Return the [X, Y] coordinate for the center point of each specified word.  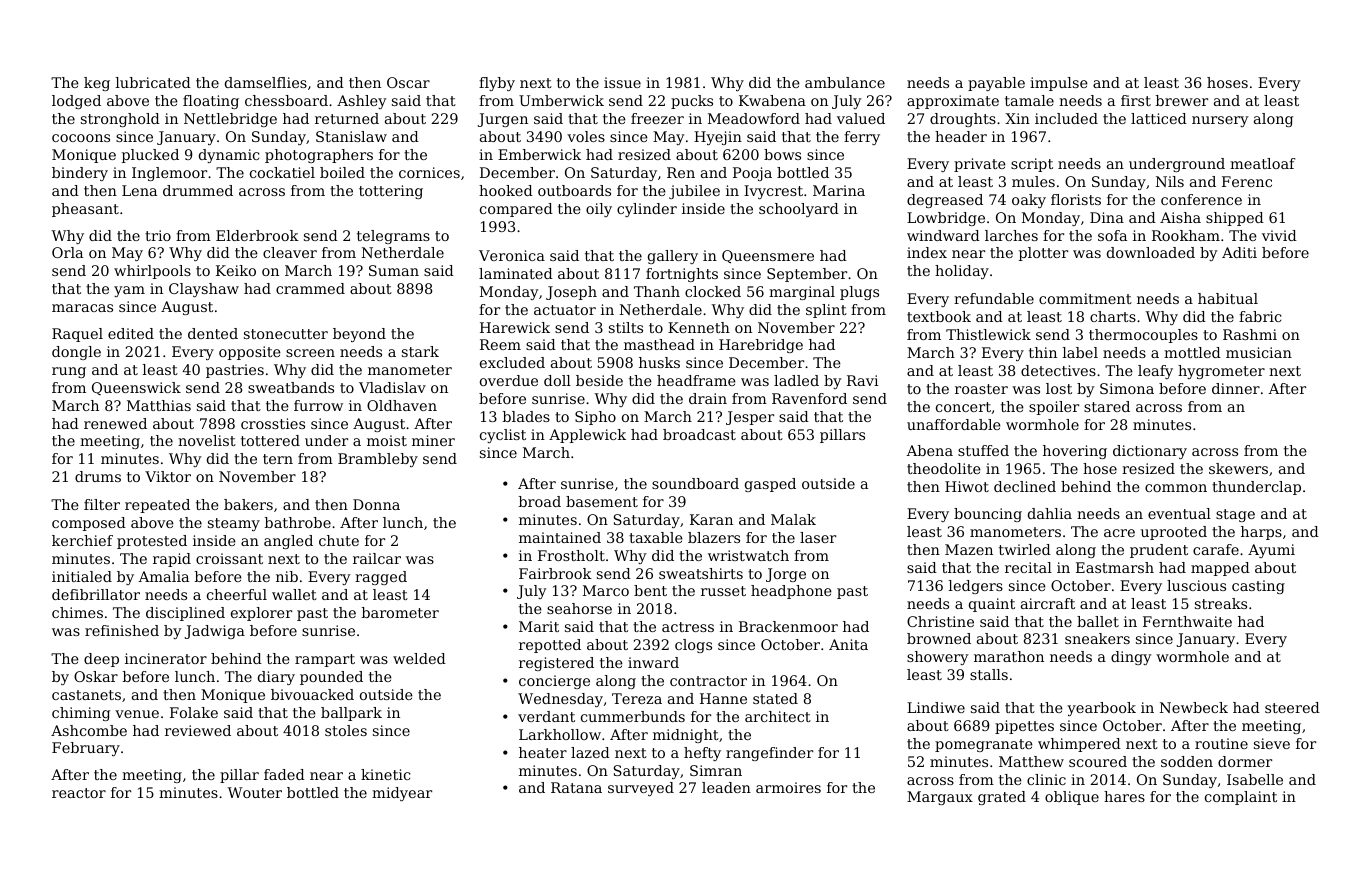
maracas [82, 308]
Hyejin [718, 138]
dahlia [1050, 513]
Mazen [969, 549]
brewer [1181, 100]
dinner [1236, 388]
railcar [377, 558]
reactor [79, 793]
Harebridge [761, 346]
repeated [157, 506]
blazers [714, 537]
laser [818, 537]
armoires [788, 787]
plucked [150, 156]
